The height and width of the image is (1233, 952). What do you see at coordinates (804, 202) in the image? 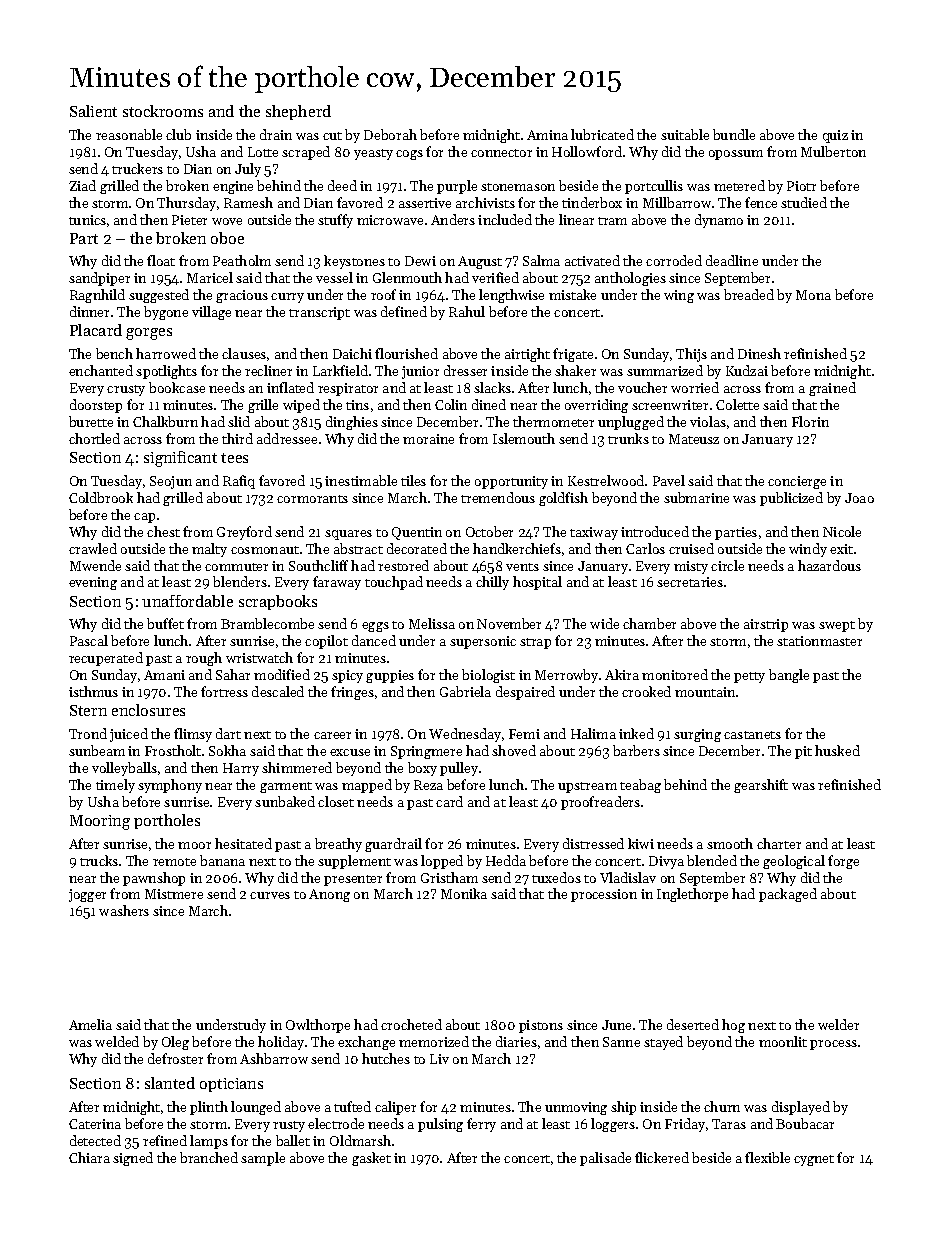
I see `studied` at bounding box center [804, 202].
